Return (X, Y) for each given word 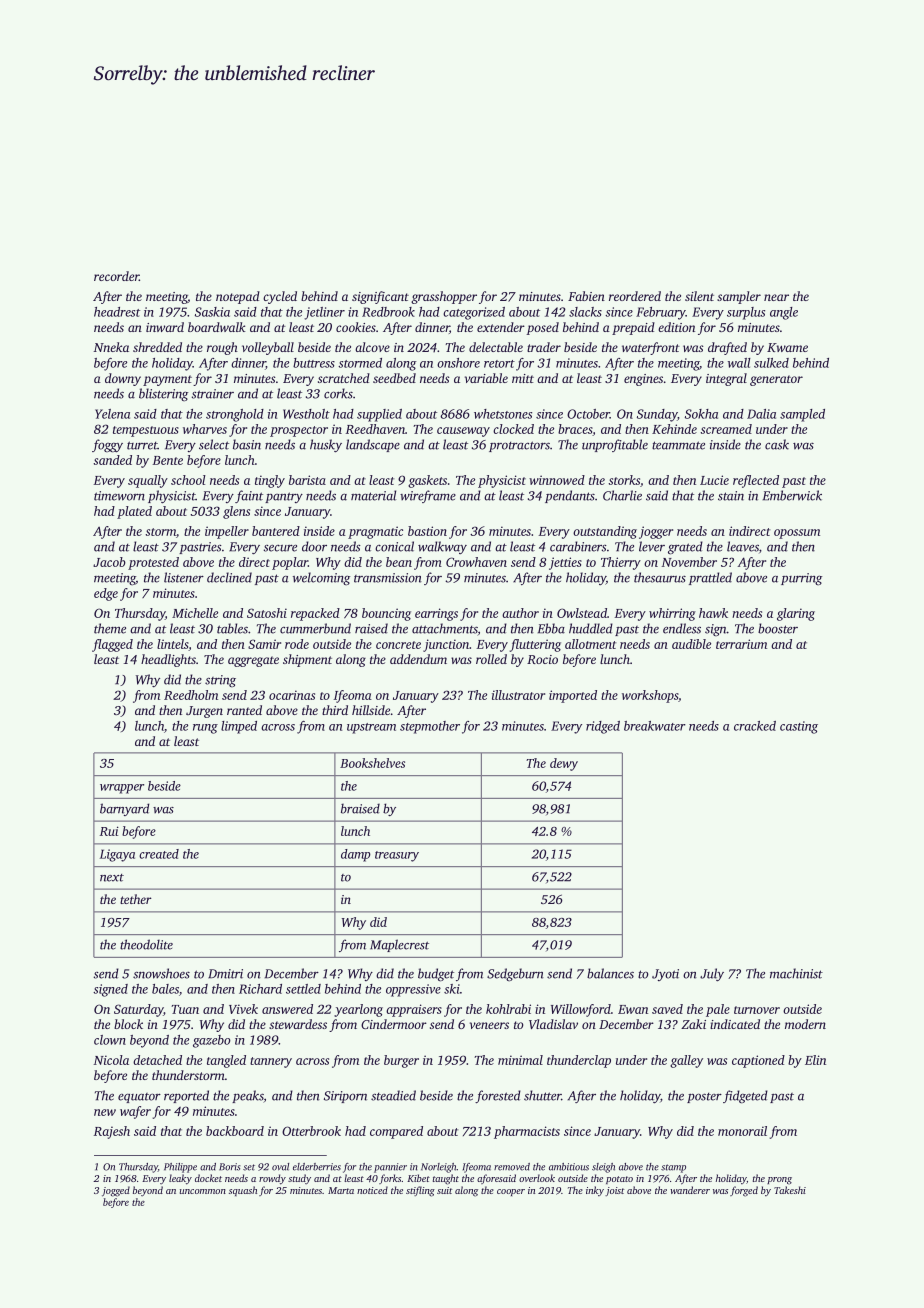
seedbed (394, 378)
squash (243, 1191)
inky (595, 1191)
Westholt (306, 414)
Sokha (701, 414)
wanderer (690, 1190)
